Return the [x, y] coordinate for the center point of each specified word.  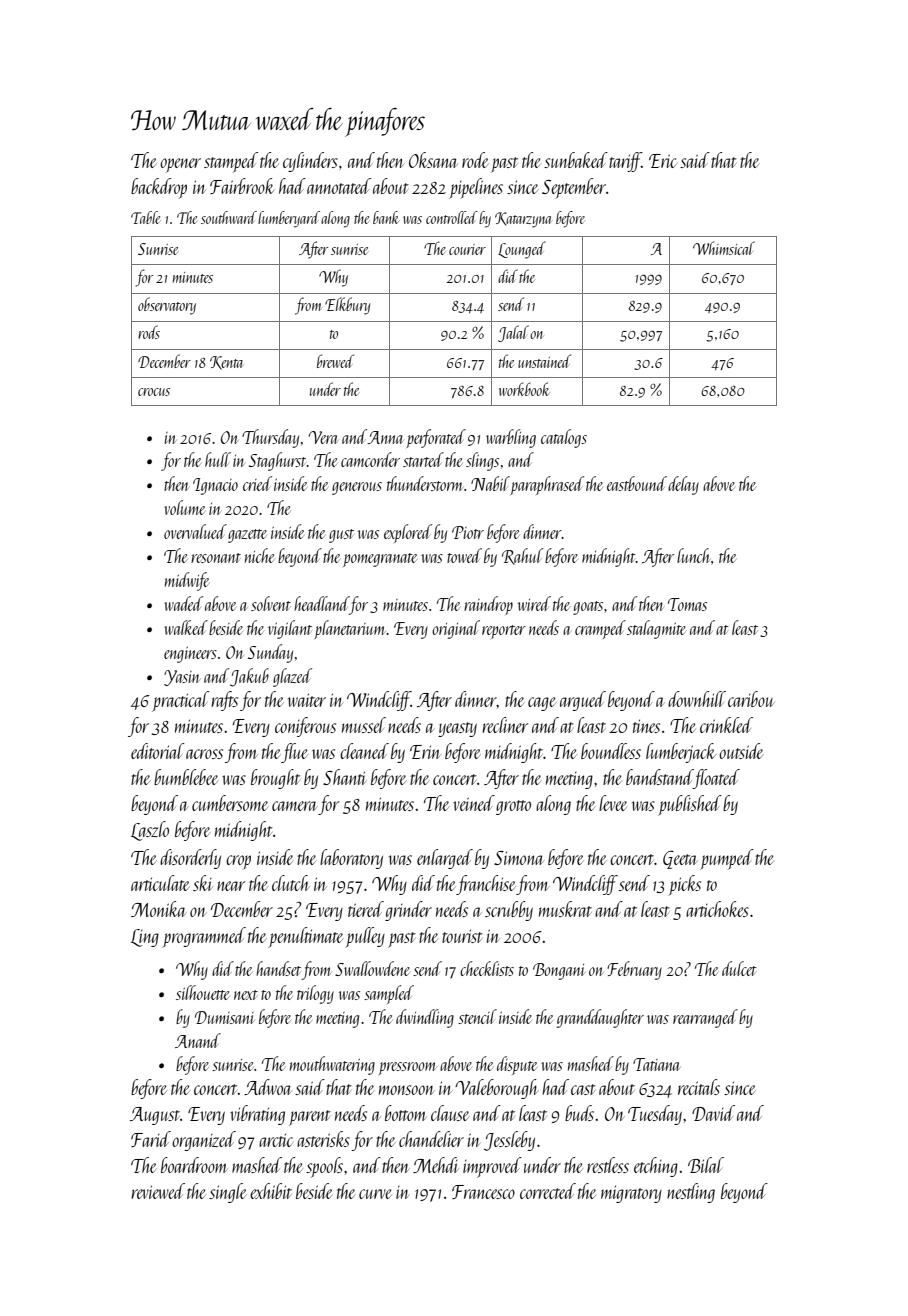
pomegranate [380, 560]
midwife [187, 581]
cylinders [310, 162]
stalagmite [656, 629]
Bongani [559, 971]
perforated [436, 438]
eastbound [637, 483]
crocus [154, 392]
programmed [204, 937]
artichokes [717, 909]
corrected [548, 1191]
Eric [662, 161]
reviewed [158, 1191]
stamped [231, 162]
